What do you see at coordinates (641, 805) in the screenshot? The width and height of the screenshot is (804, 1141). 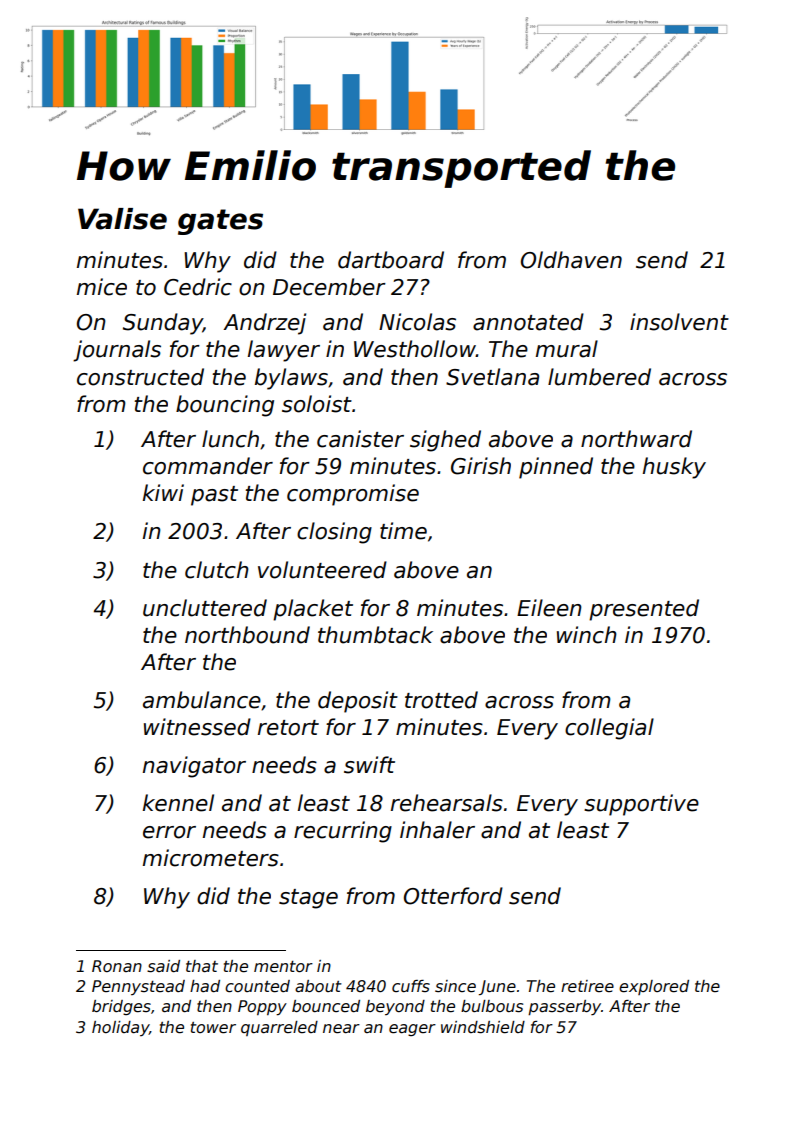 I see `supportive` at bounding box center [641, 805].
